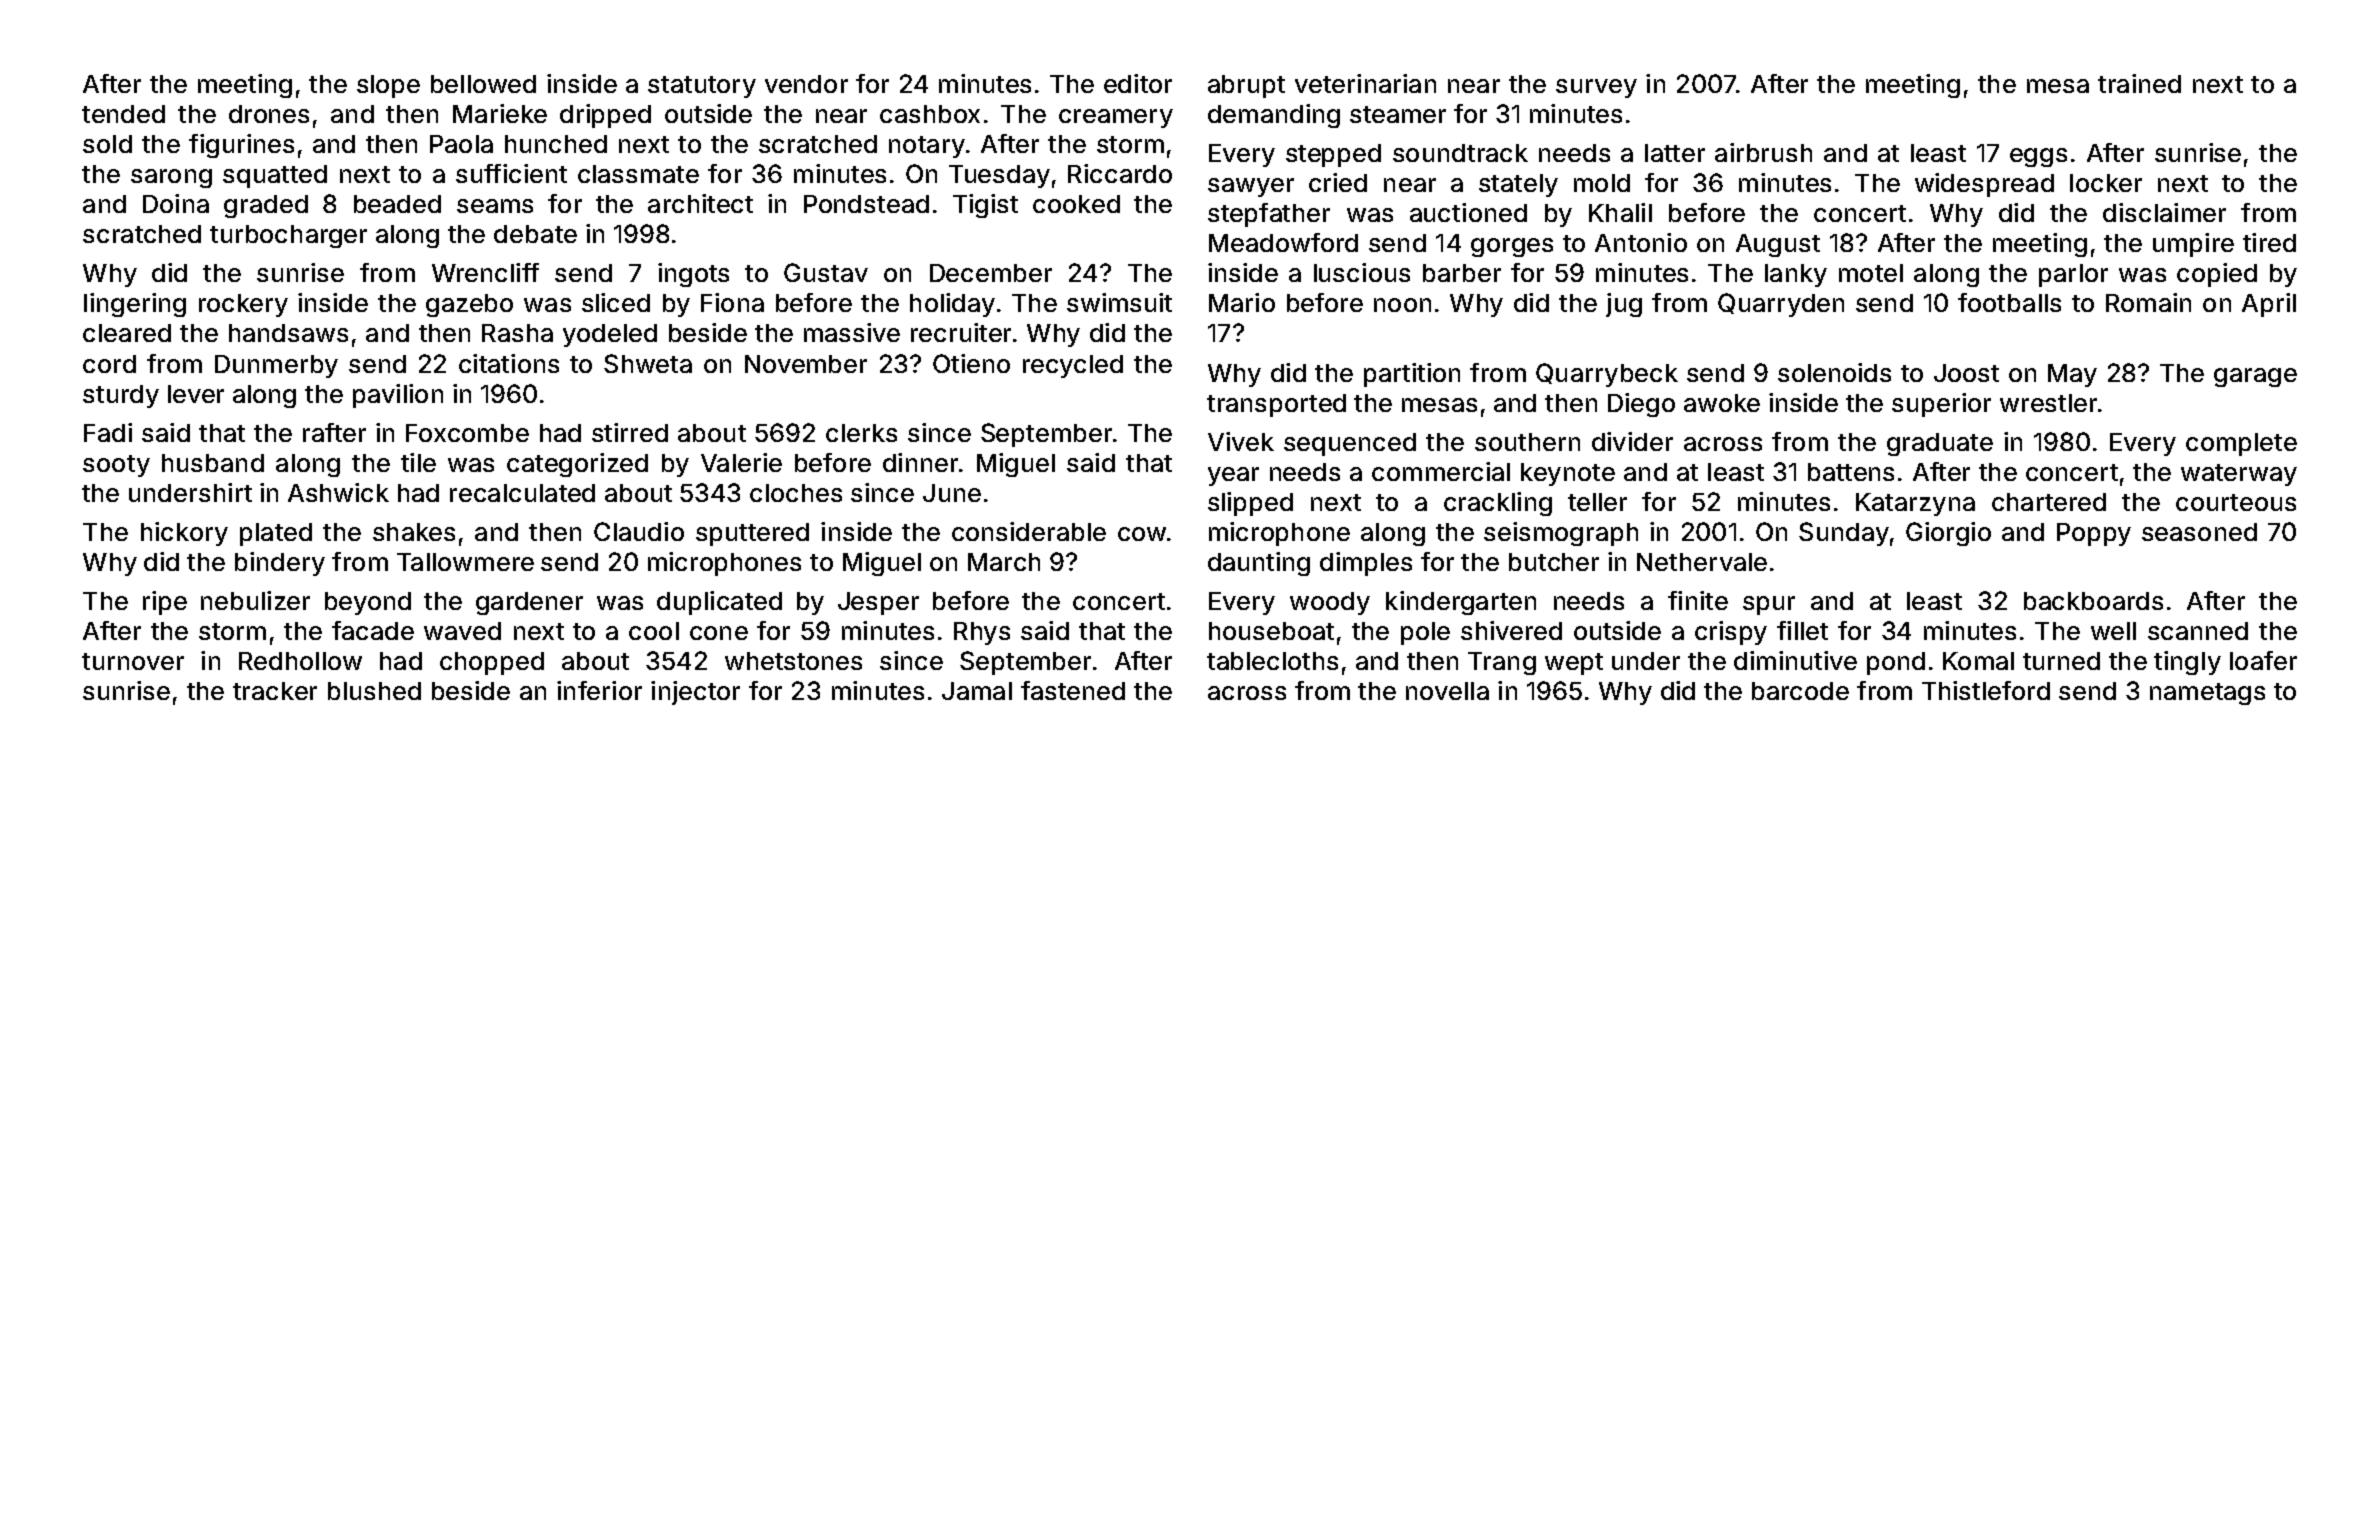 Image resolution: width=2380 pixels, height=1540 pixels. What do you see at coordinates (2093, 601) in the image?
I see `backboards` at bounding box center [2093, 601].
